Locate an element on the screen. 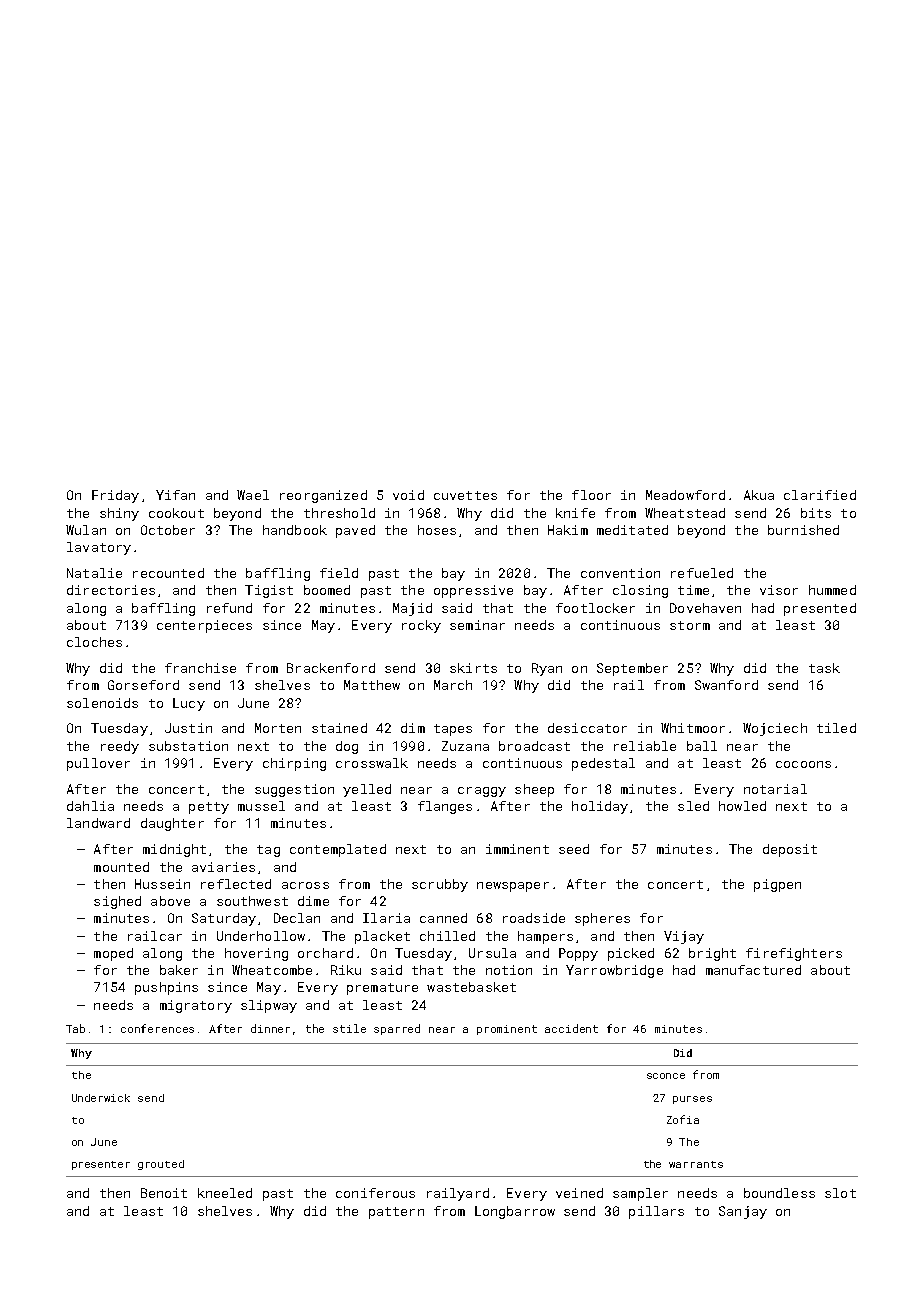  grouted is located at coordinates (161, 1165).
